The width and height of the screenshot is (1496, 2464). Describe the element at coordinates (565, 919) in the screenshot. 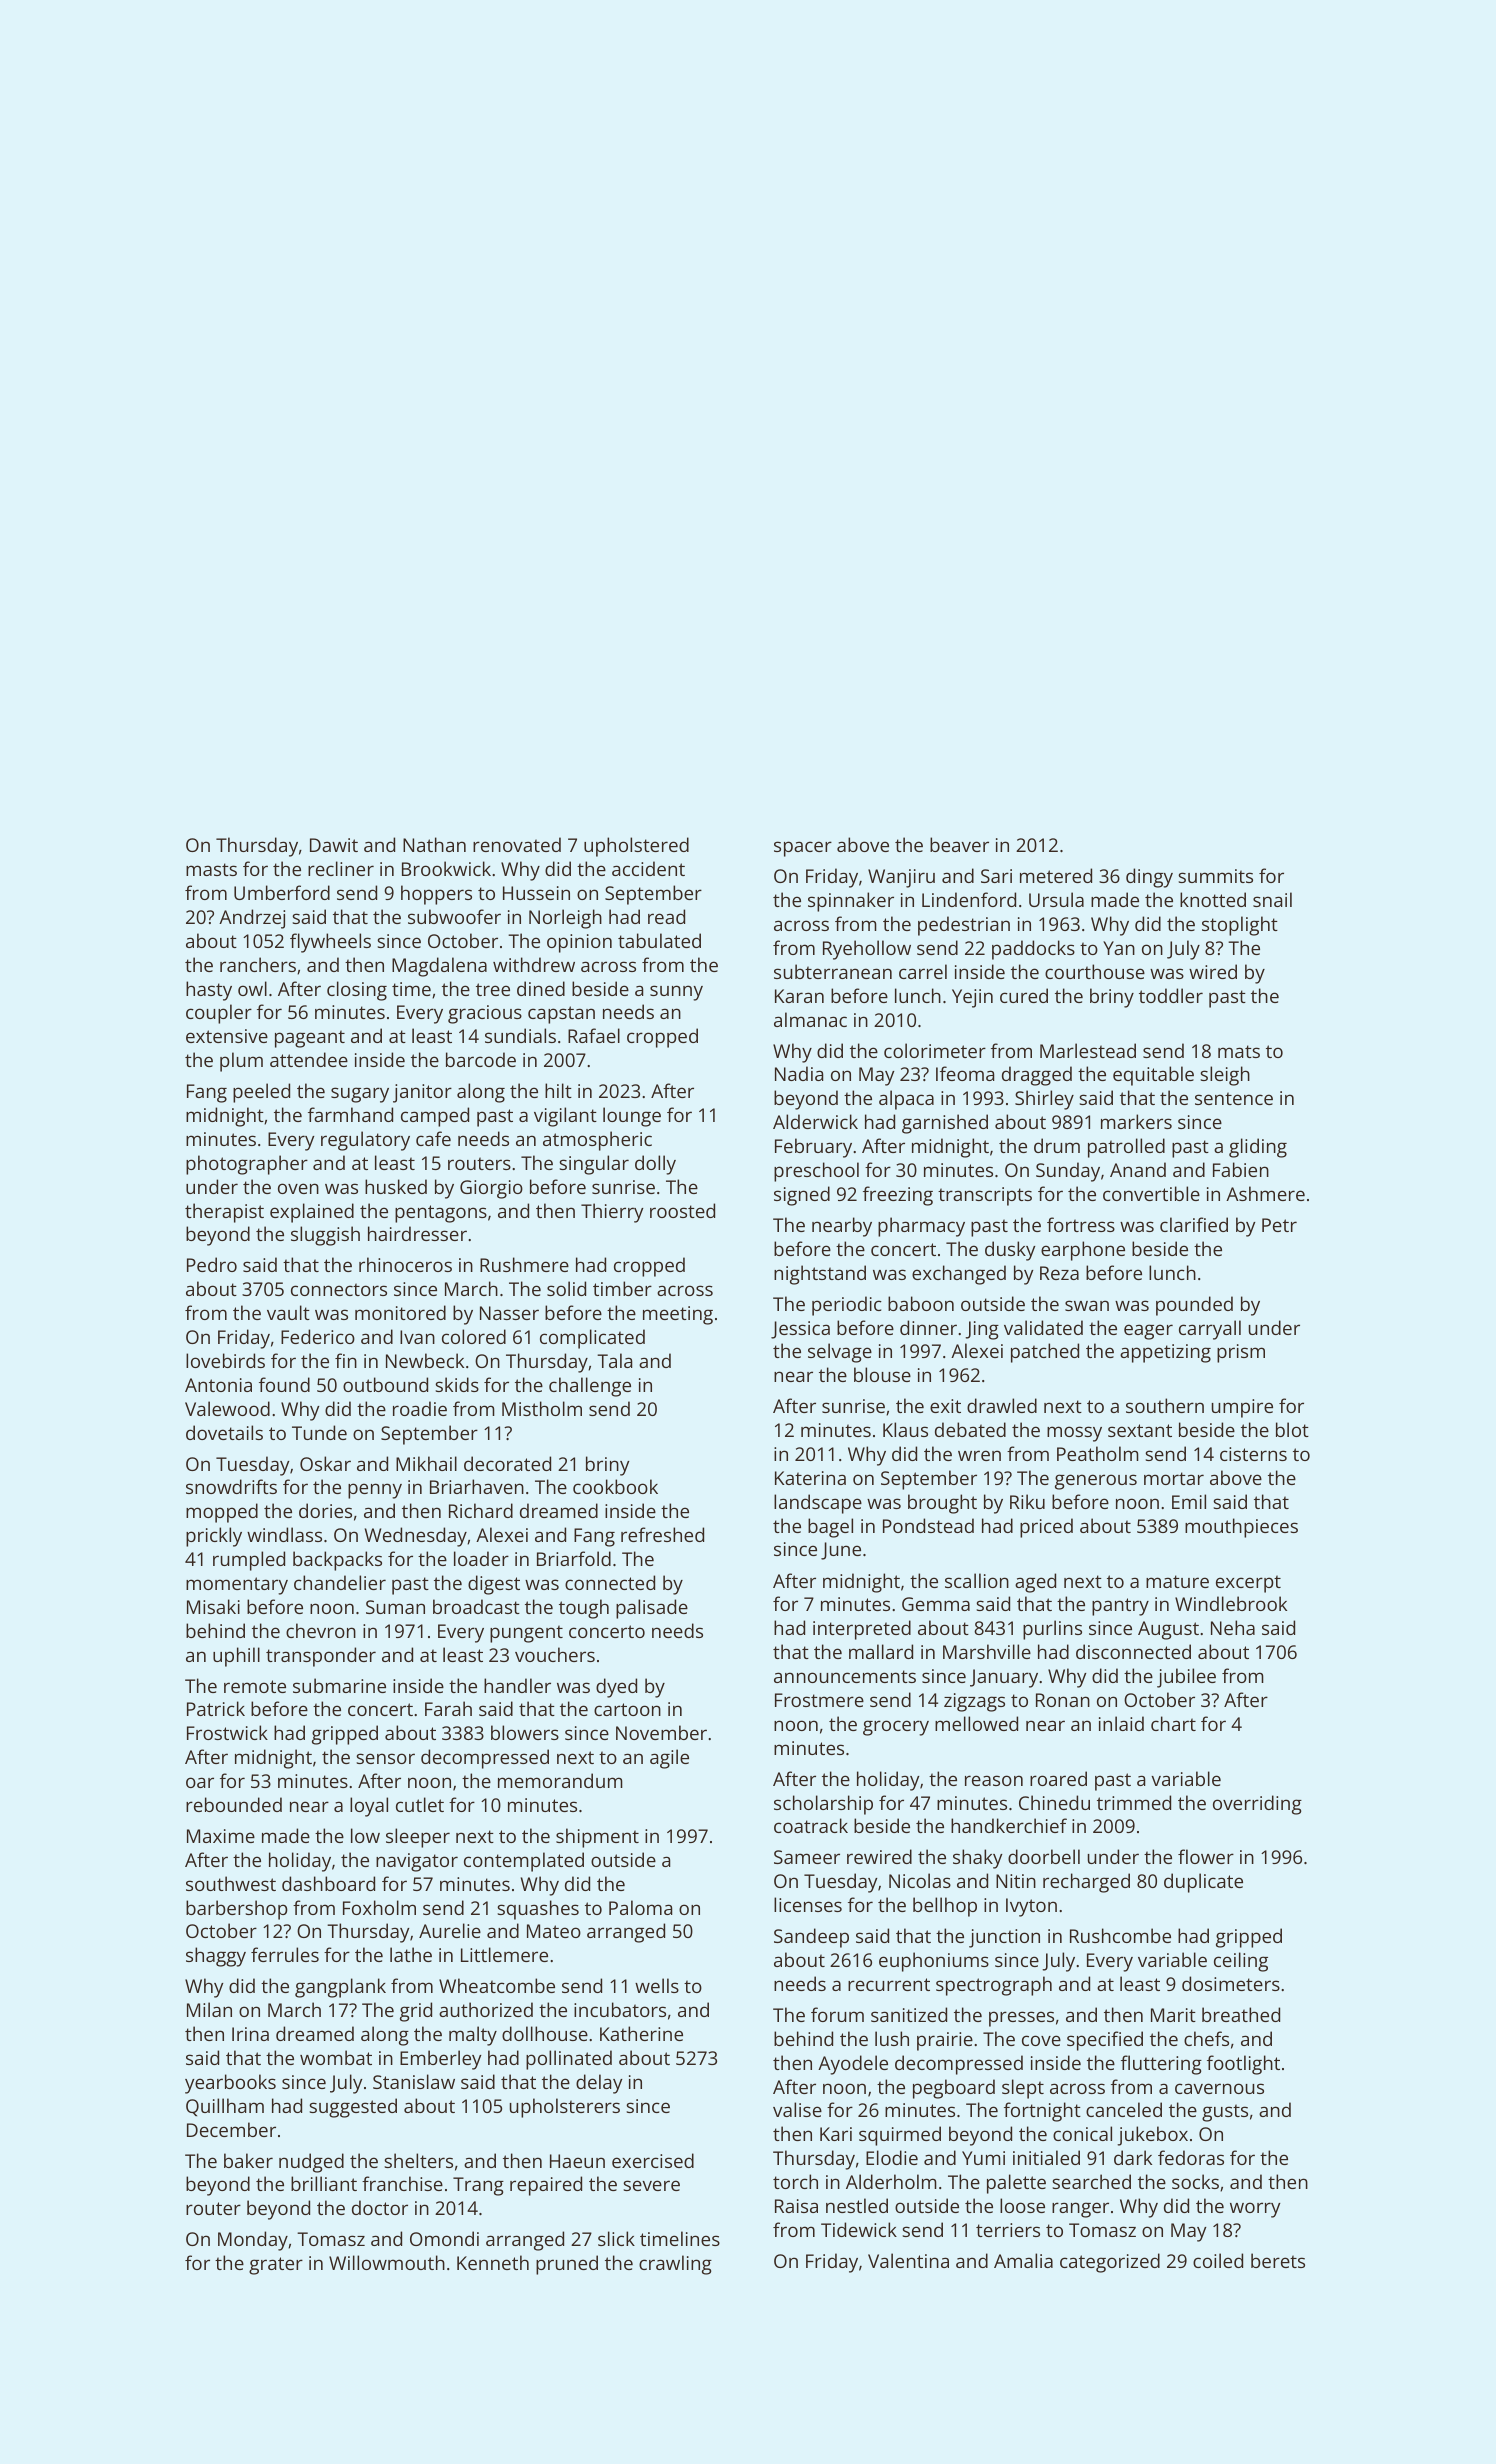

I see `Norleigh` at that location.
